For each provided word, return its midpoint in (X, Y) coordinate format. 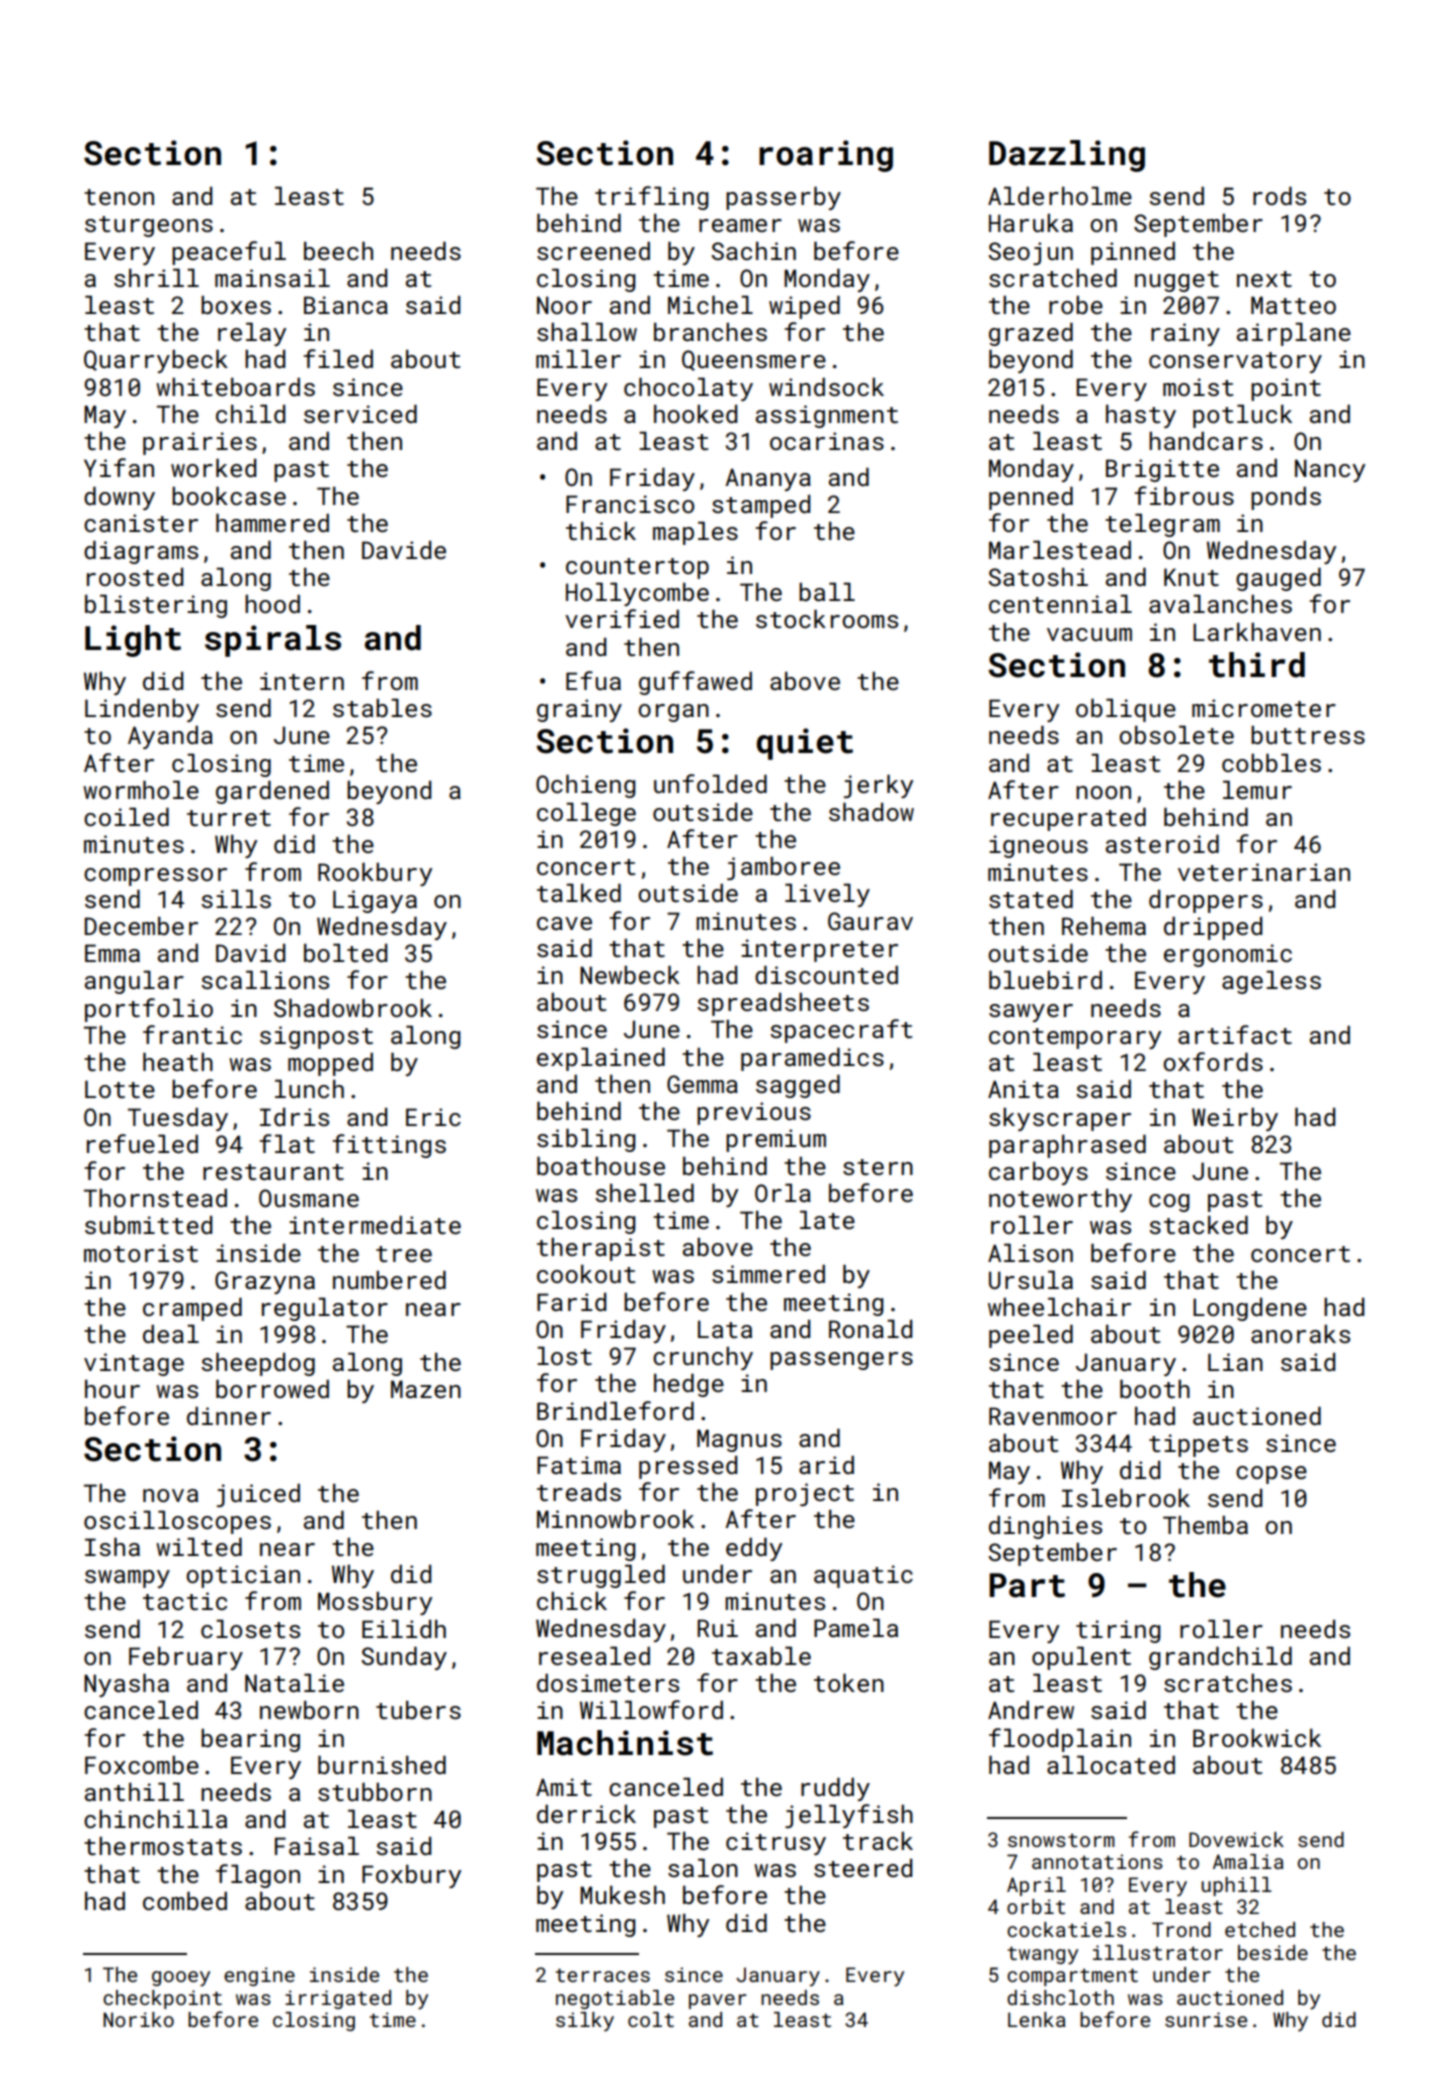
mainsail (272, 277)
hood (272, 603)
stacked (1198, 1224)
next (1264, 279)
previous (754, 1113)
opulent (1081, 1658)
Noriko (138, 2019)
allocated (1111, 1764)
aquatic (863, 1576)
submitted (148, 1224)
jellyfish (849, 1816)
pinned (1133, 253)
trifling (652, 198)
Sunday (404, 1658)
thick (601, 530)
